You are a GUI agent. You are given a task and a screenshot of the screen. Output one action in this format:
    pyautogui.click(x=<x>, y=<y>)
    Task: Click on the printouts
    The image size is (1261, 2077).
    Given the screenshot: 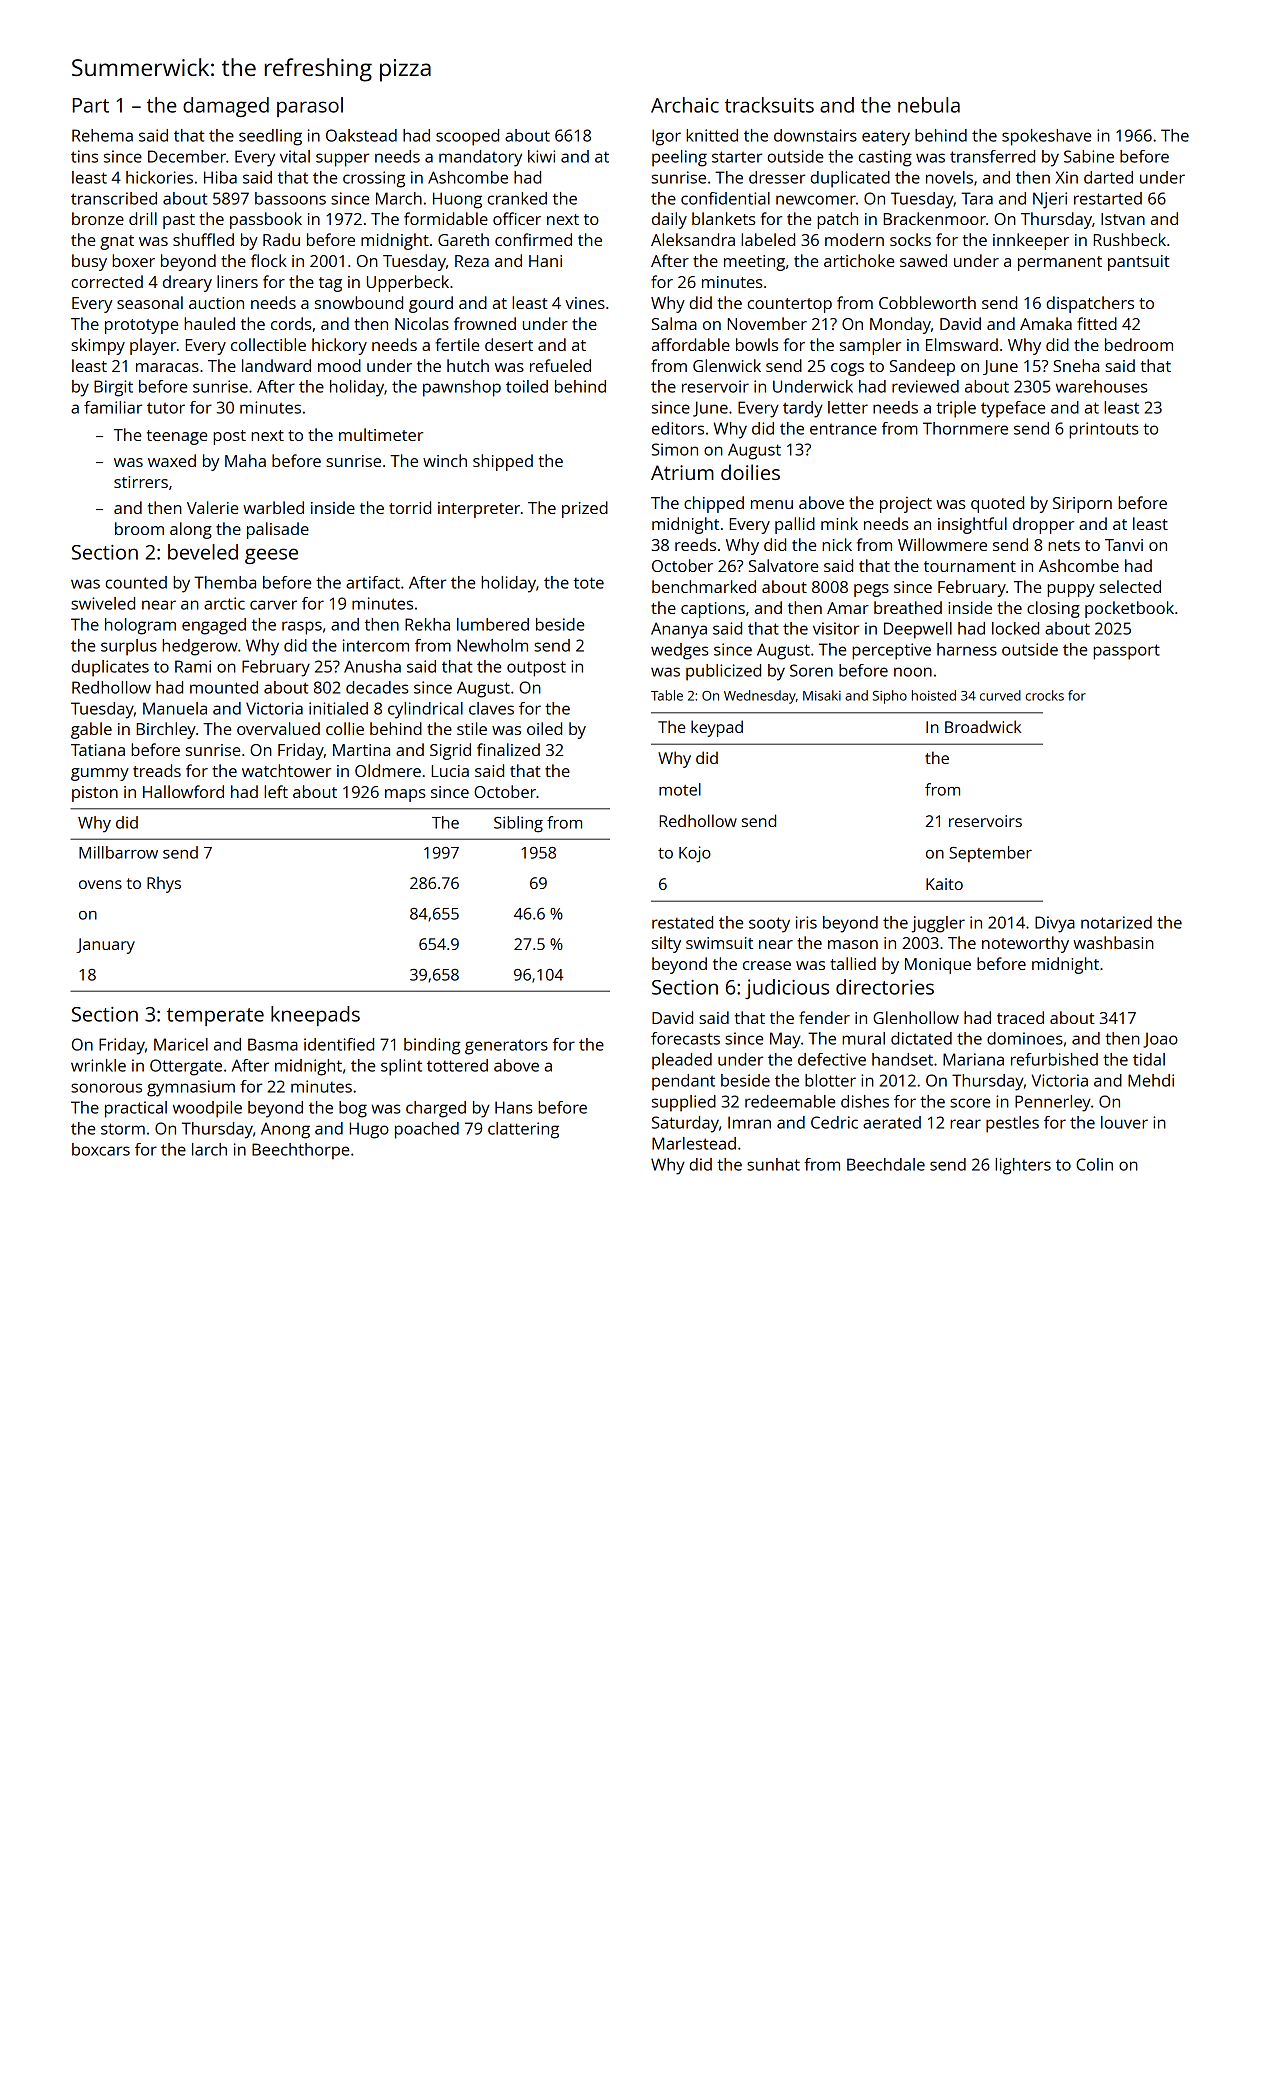 What is the action you would take?
    pyautogui.click(x=1104, y=430)
